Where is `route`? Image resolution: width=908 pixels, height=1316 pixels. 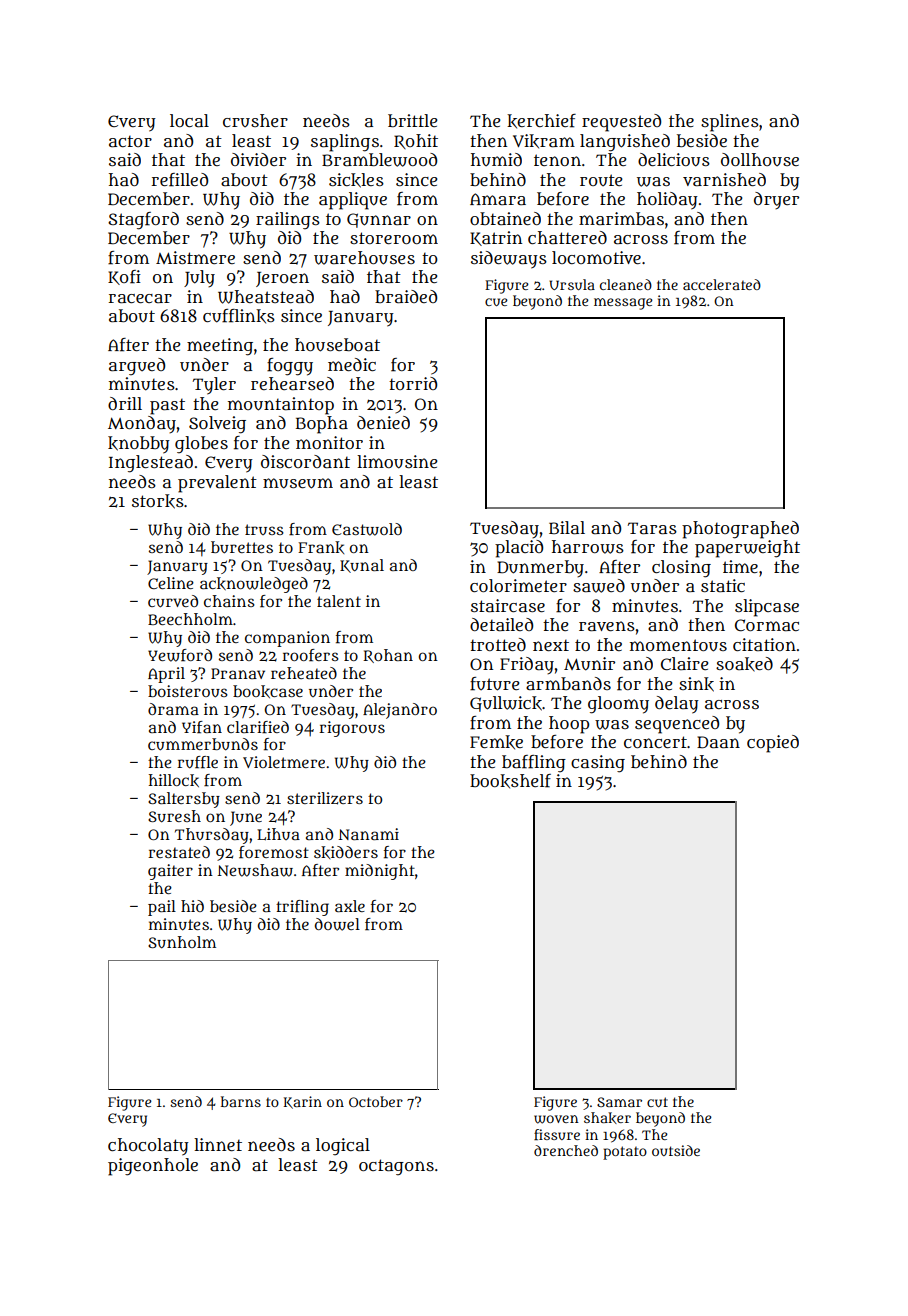
route is located at coordinates (601, 180).
